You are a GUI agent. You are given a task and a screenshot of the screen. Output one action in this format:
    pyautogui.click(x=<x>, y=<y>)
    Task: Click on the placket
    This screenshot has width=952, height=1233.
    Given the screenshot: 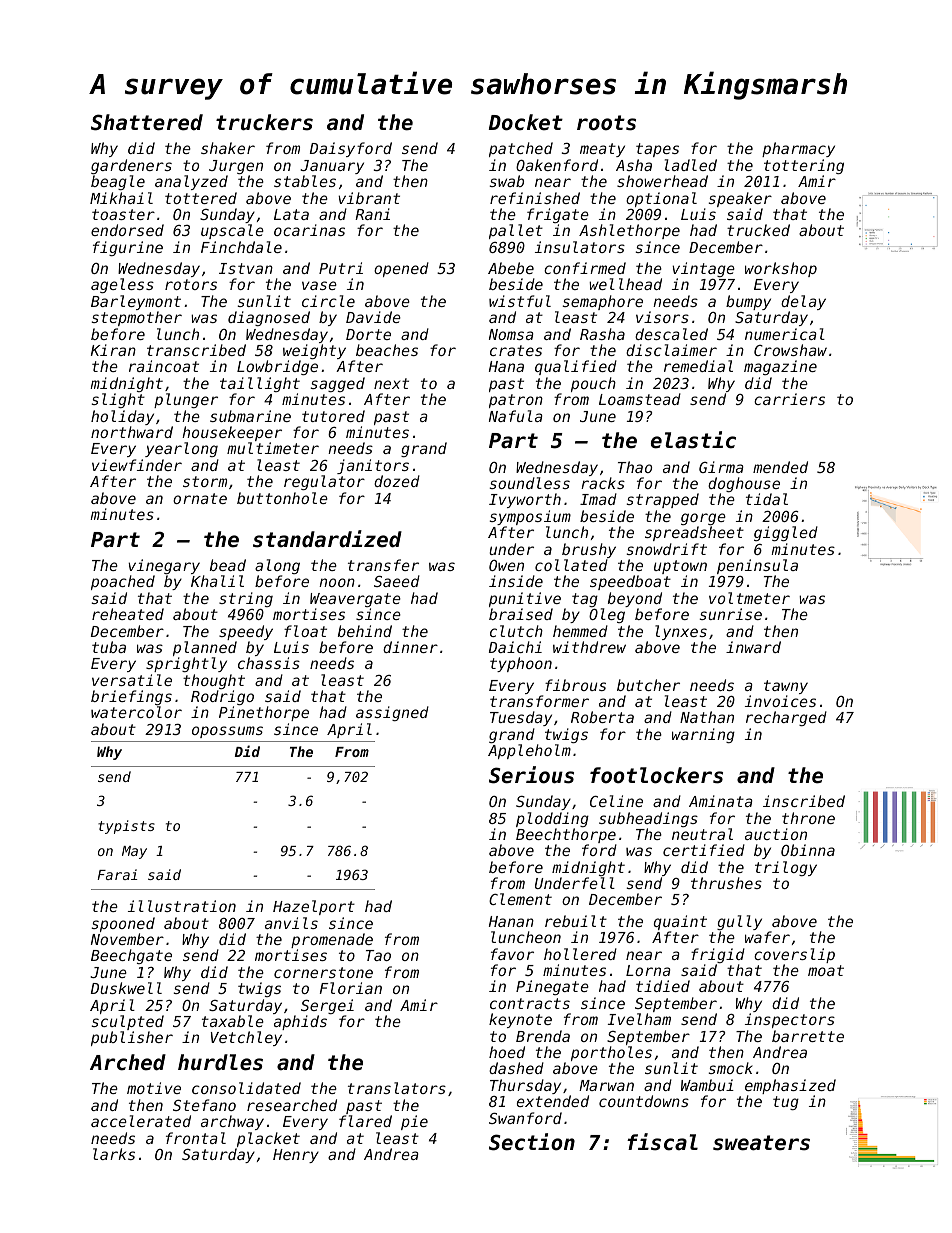 What is the action you would take?
    pyautogui.click(x=268, y=1139)
